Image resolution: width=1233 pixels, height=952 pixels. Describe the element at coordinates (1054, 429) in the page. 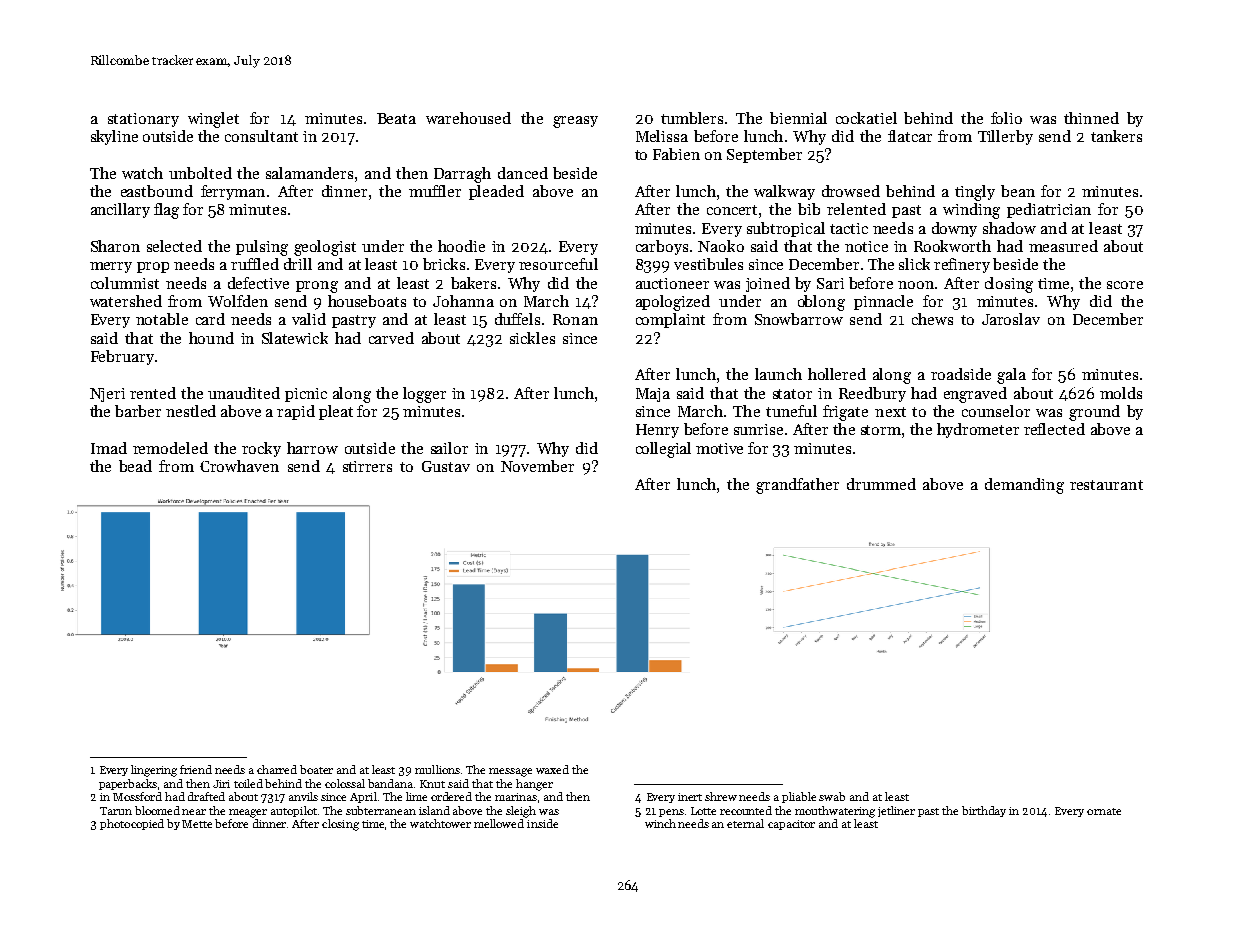

I see `reflected` at that location.
